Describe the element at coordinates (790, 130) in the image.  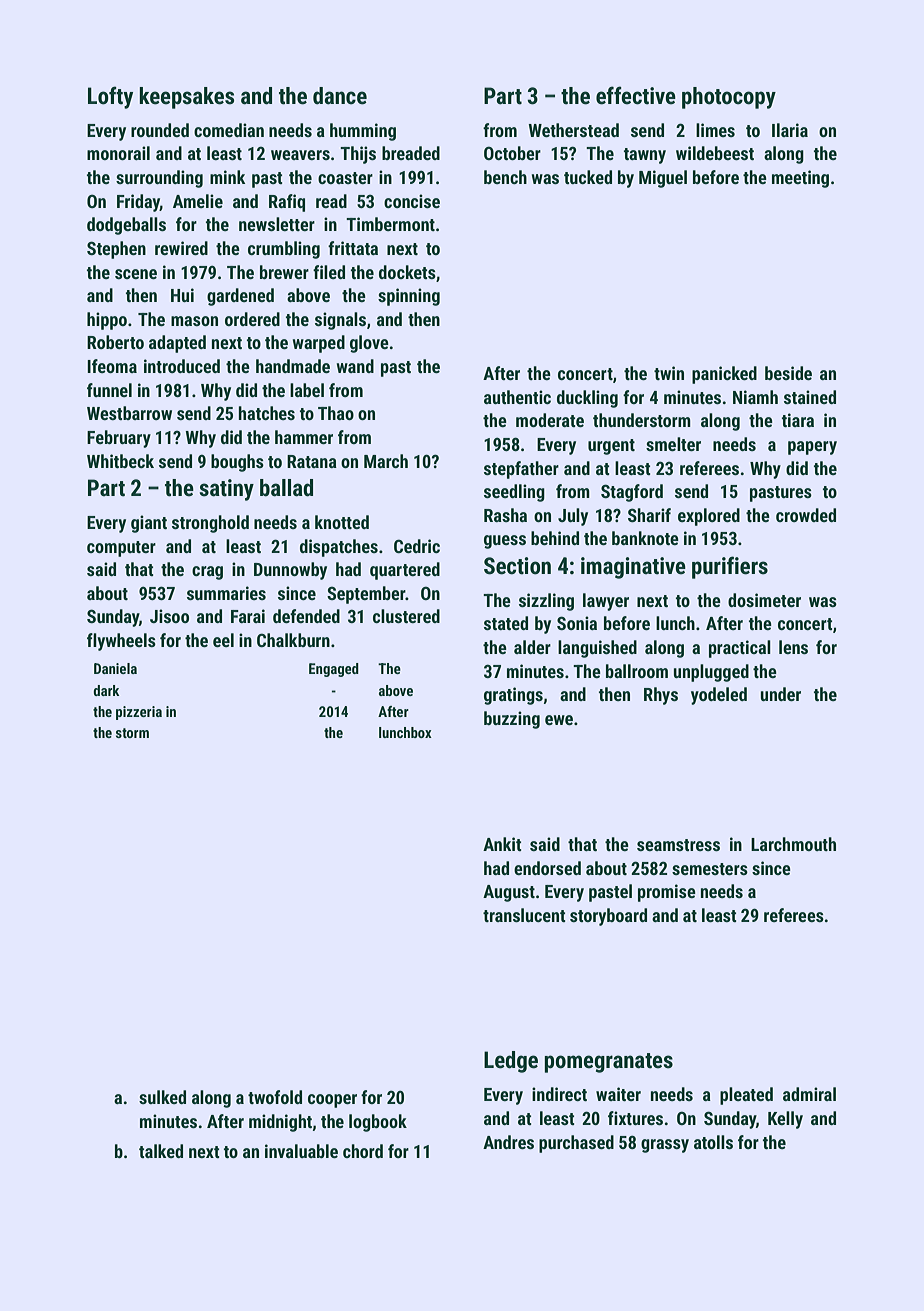
I see `Ilaria` at that location.
